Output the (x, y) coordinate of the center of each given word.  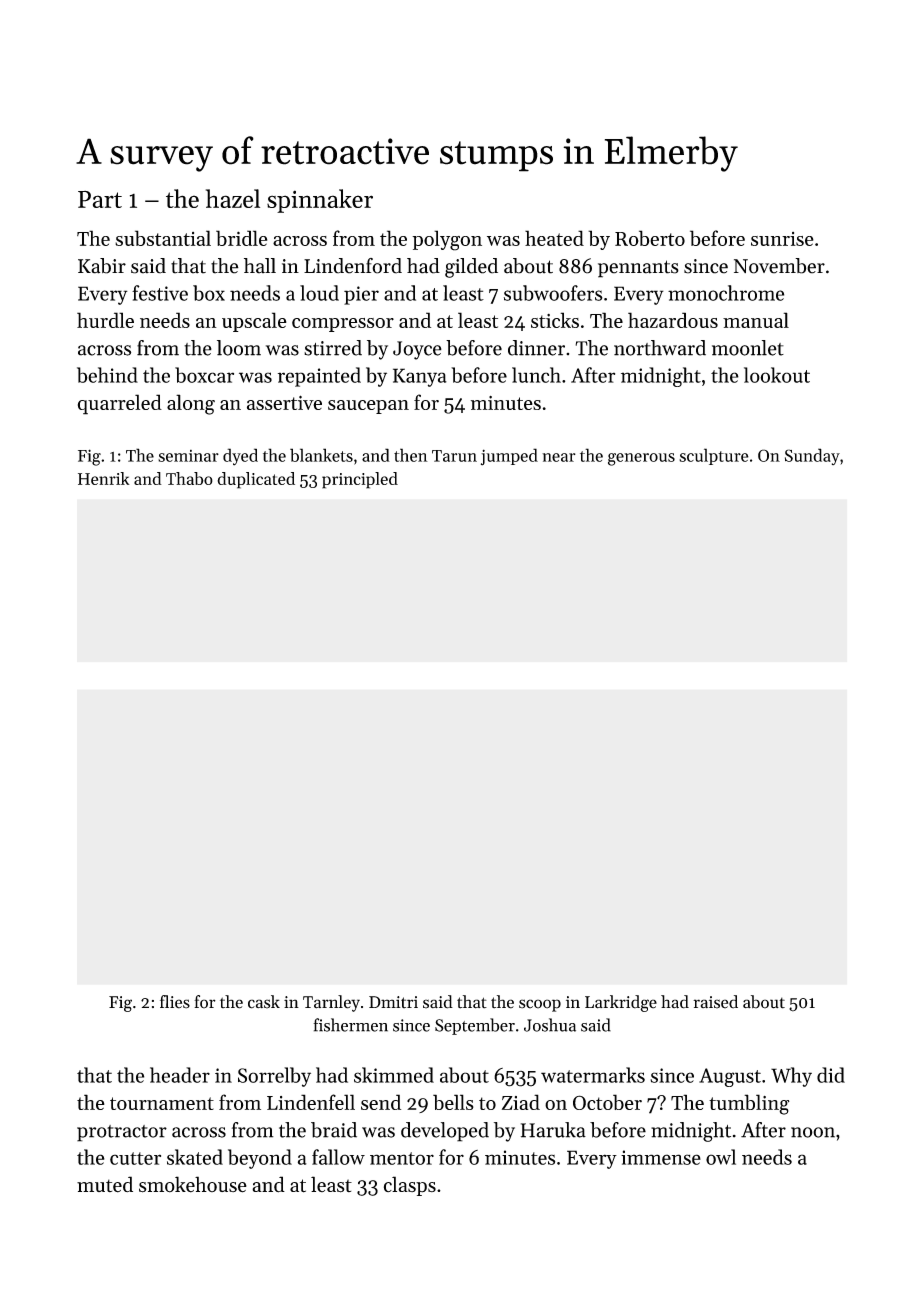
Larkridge (621, 1003)
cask (264, 1002)
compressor (343, 325)
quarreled (120, 404)
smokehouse (193, 1184)
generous (641, 459)
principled (360, 480)
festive (160, 293)
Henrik (104, 478)
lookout (777, 375)
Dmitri (393, 1002)
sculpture (714, 456)
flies (175, 1002)
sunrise (782, 239)
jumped (509, 457)
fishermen (350, 1025)
